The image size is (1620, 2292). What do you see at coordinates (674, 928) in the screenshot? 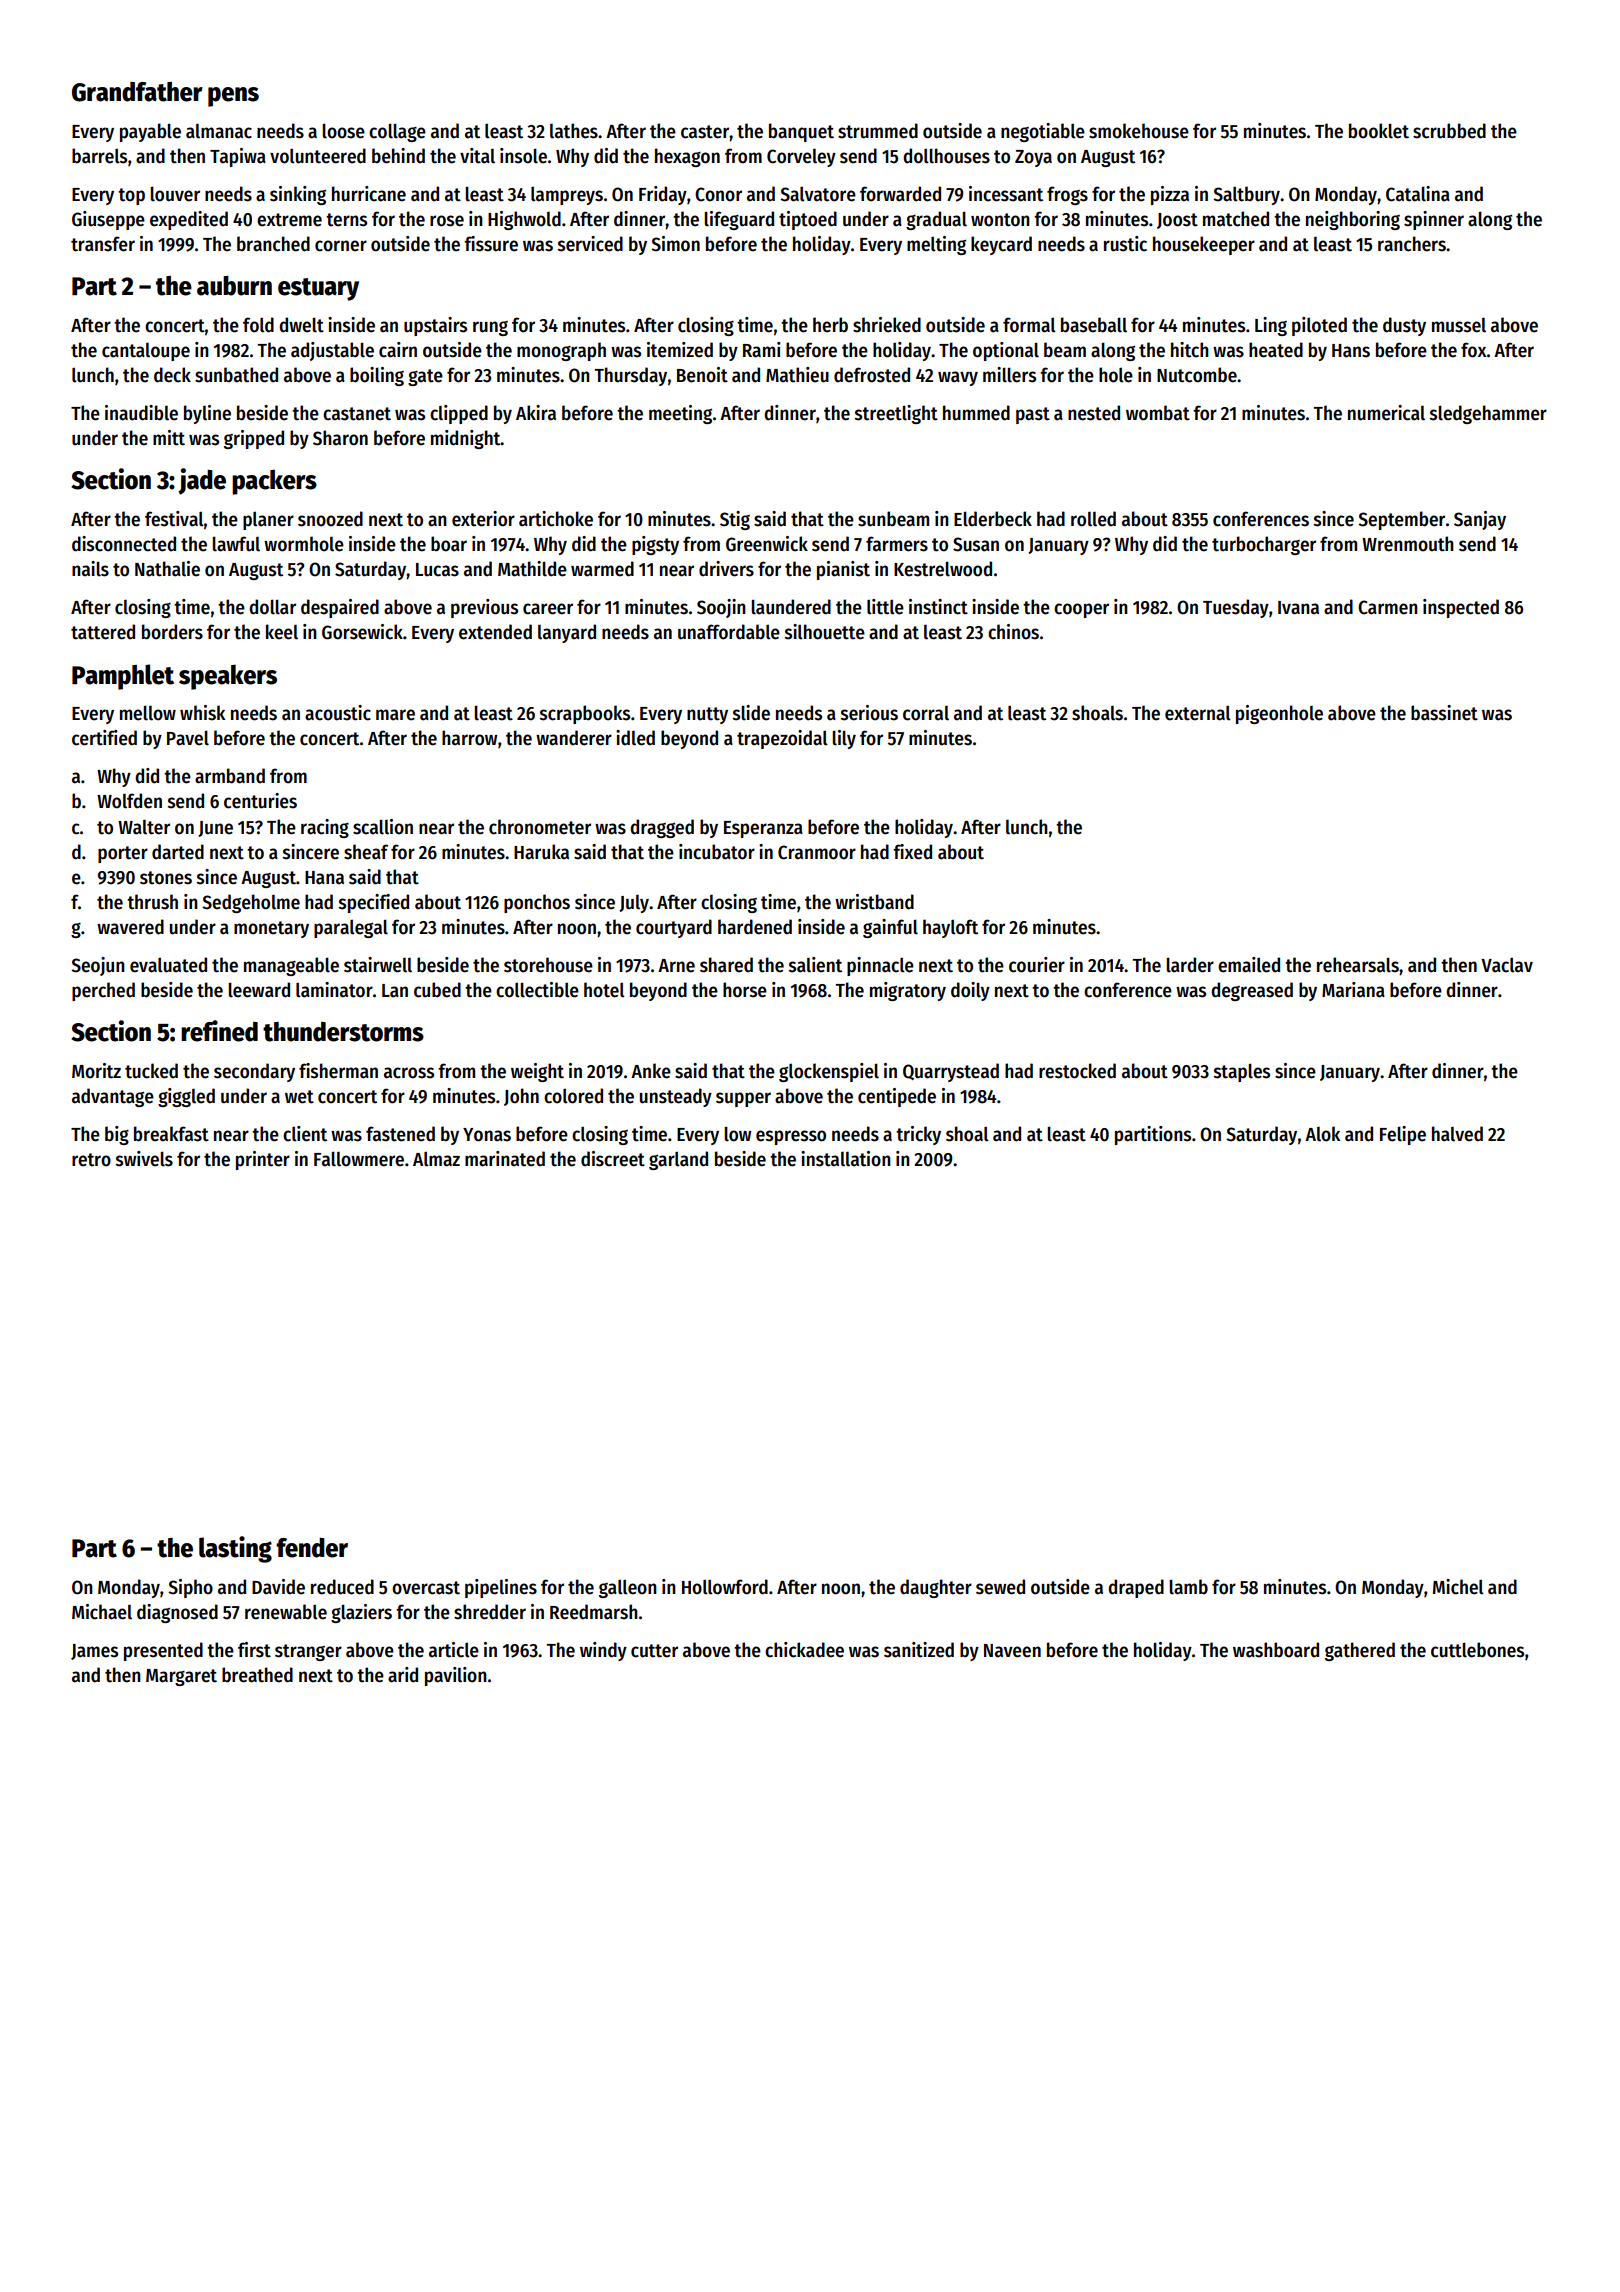
I see `courtyard` at bounding box center [674, 928].
